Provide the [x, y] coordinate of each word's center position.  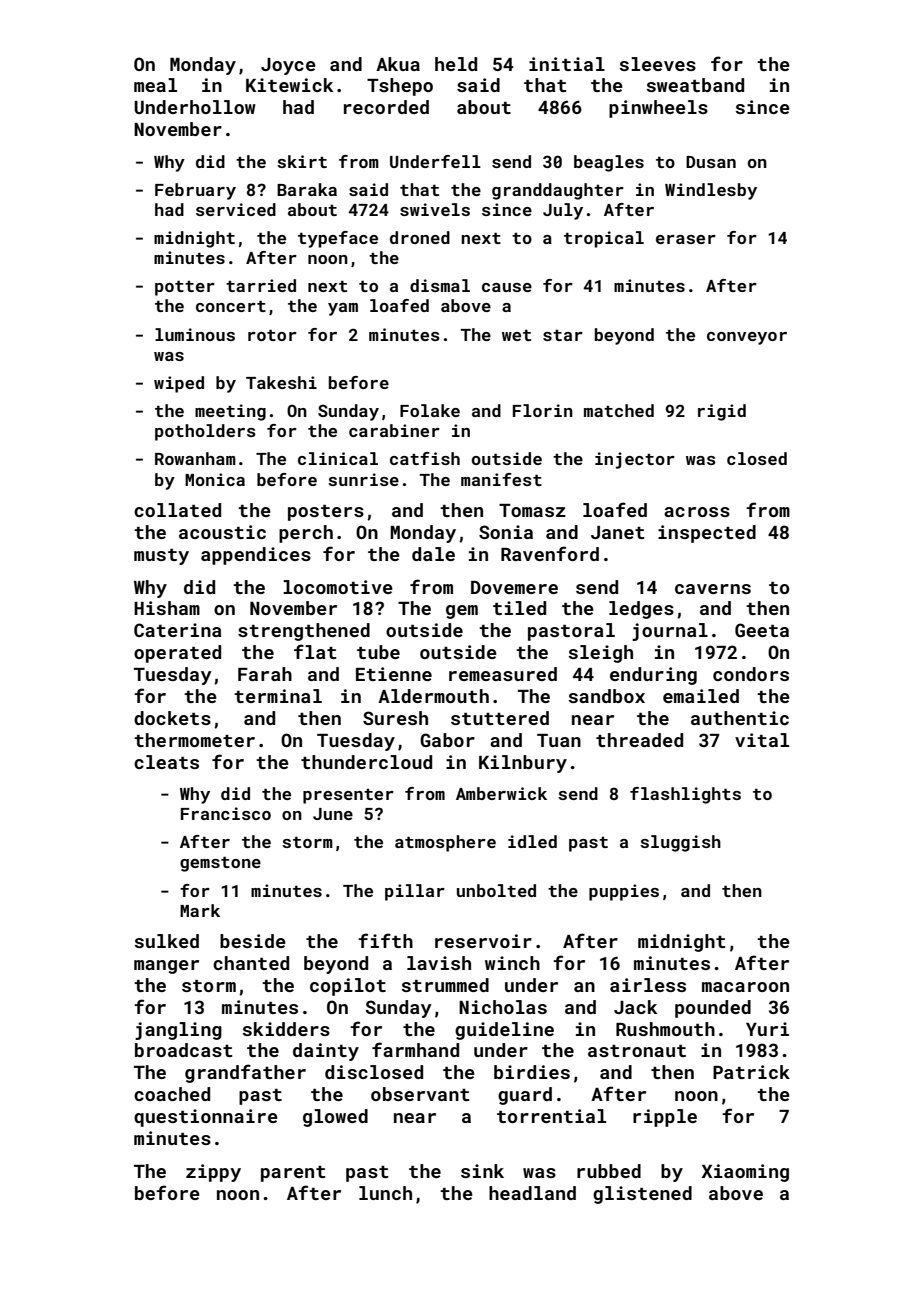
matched [619, 410]
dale [433, 554]
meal [155, 85]
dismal [440, 285]
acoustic [222, 532]
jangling [178, 1031]
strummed [445, 985]
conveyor [747, 338]
